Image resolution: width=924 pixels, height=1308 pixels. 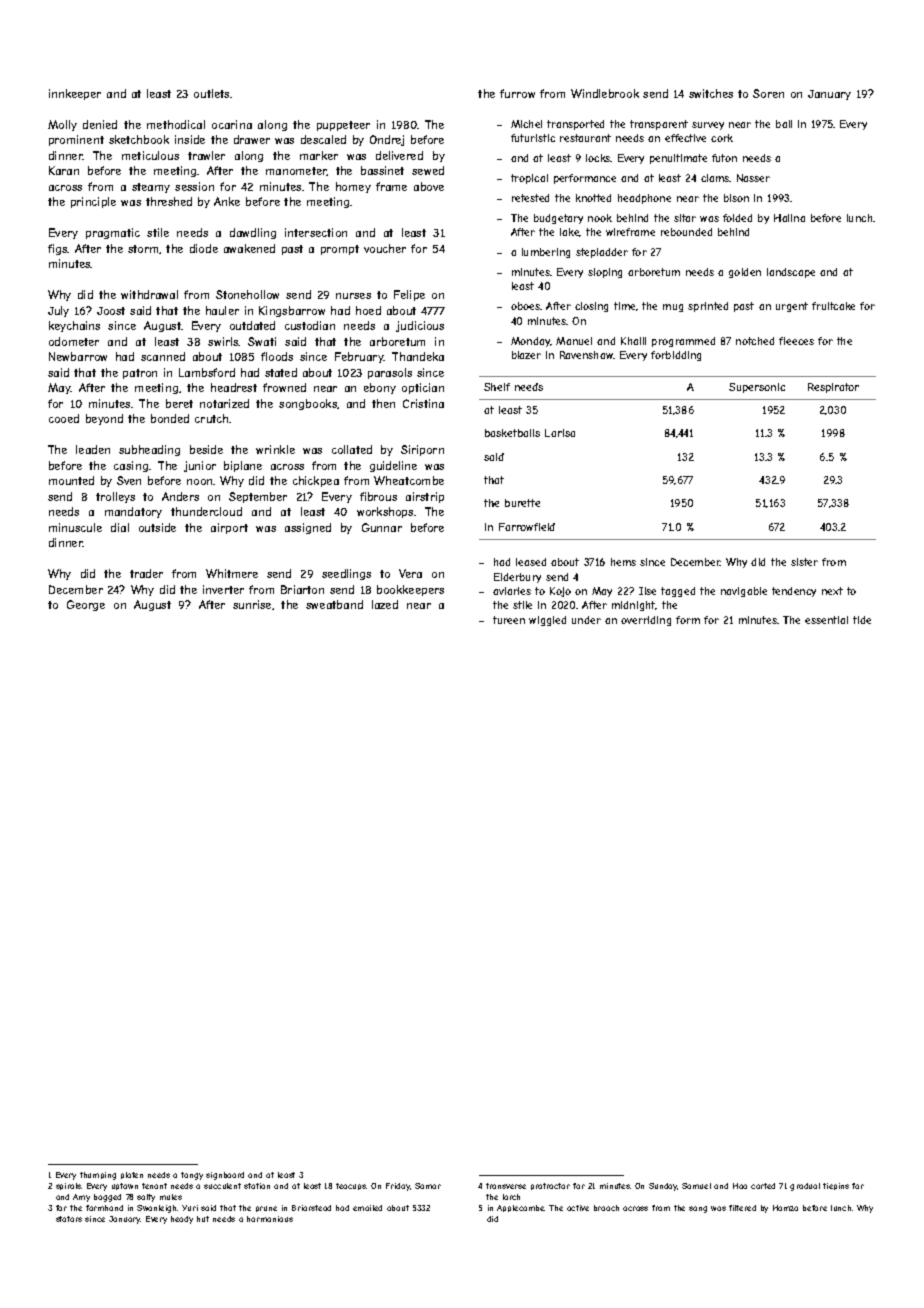 I want to click on Respirator, so click(x=833, y=388).
